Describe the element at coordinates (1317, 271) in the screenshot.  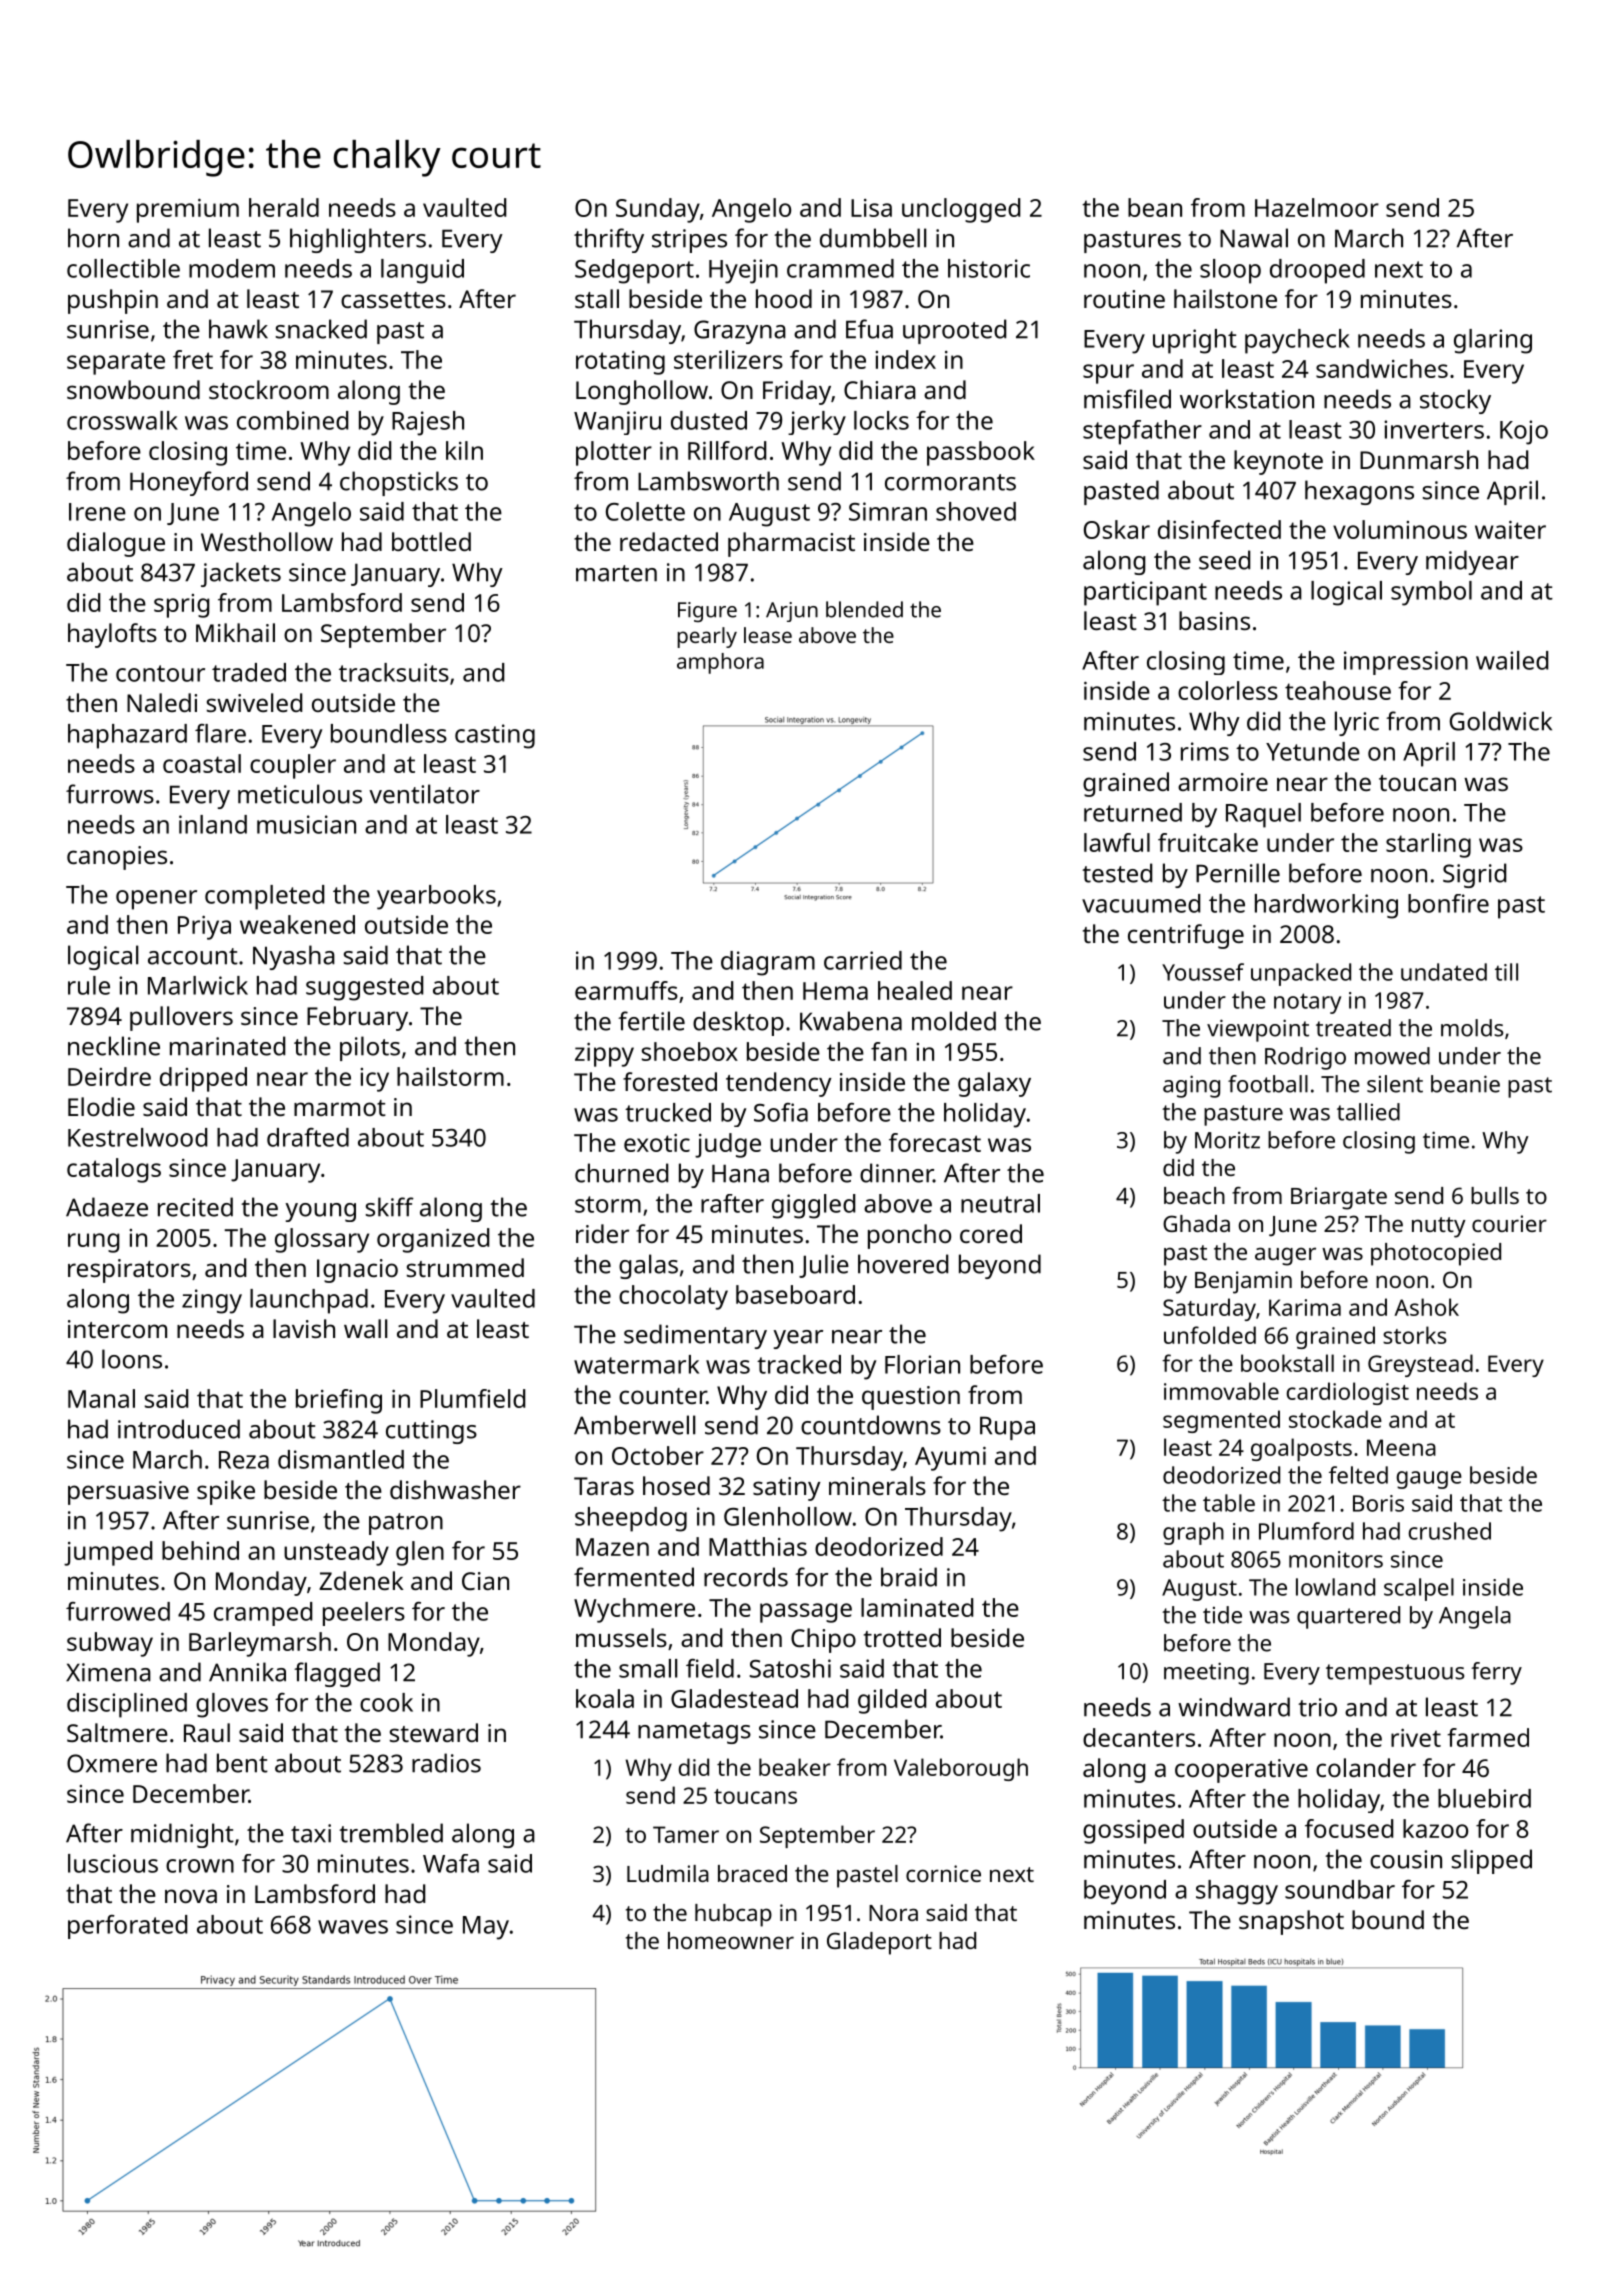
I see `drooped` at that location.
